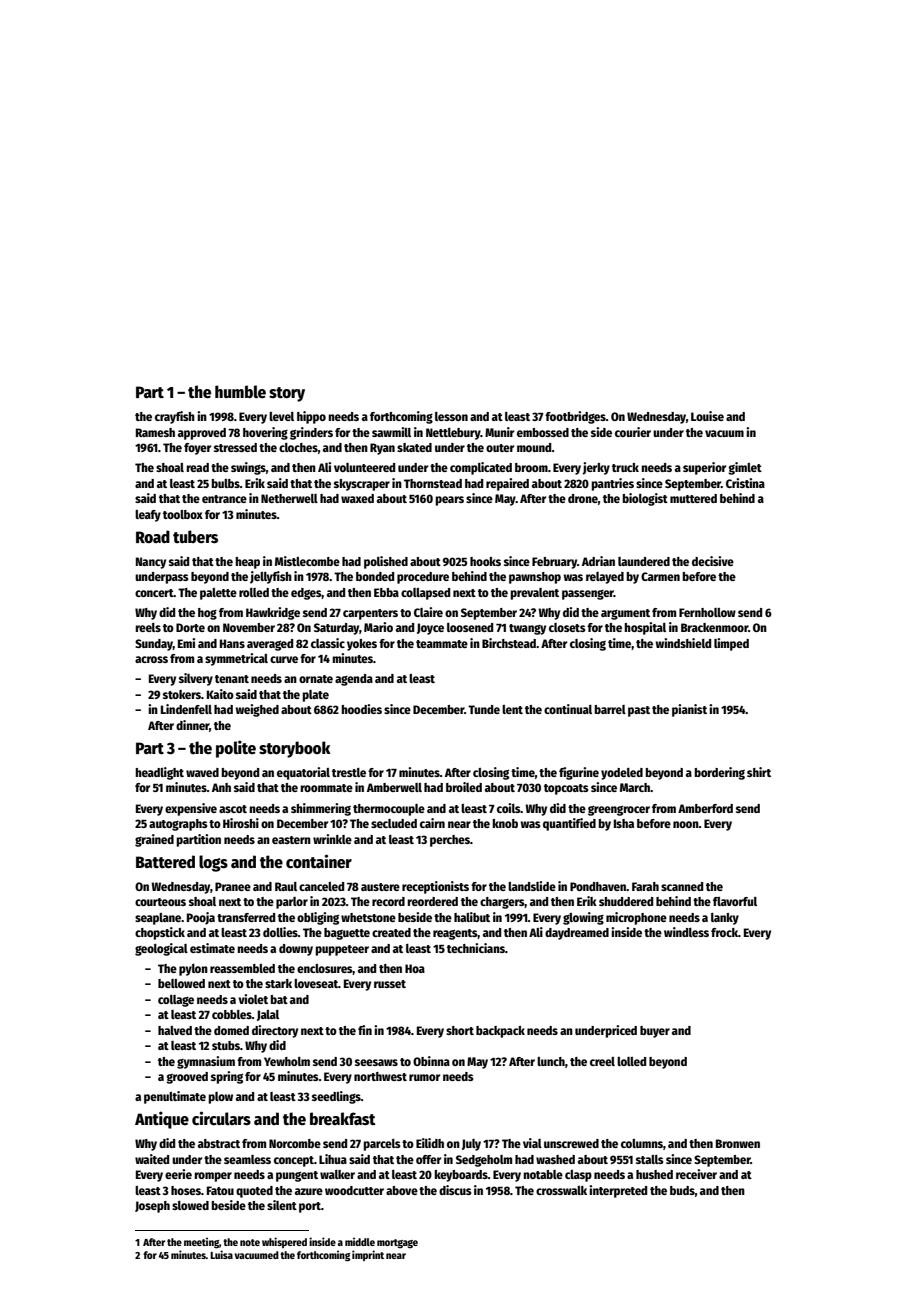 The image size is (908, 1316). What do you see at coordinates (221, 1254) in the page?
I see `Luisa` at bounding box center [221, 1254].
